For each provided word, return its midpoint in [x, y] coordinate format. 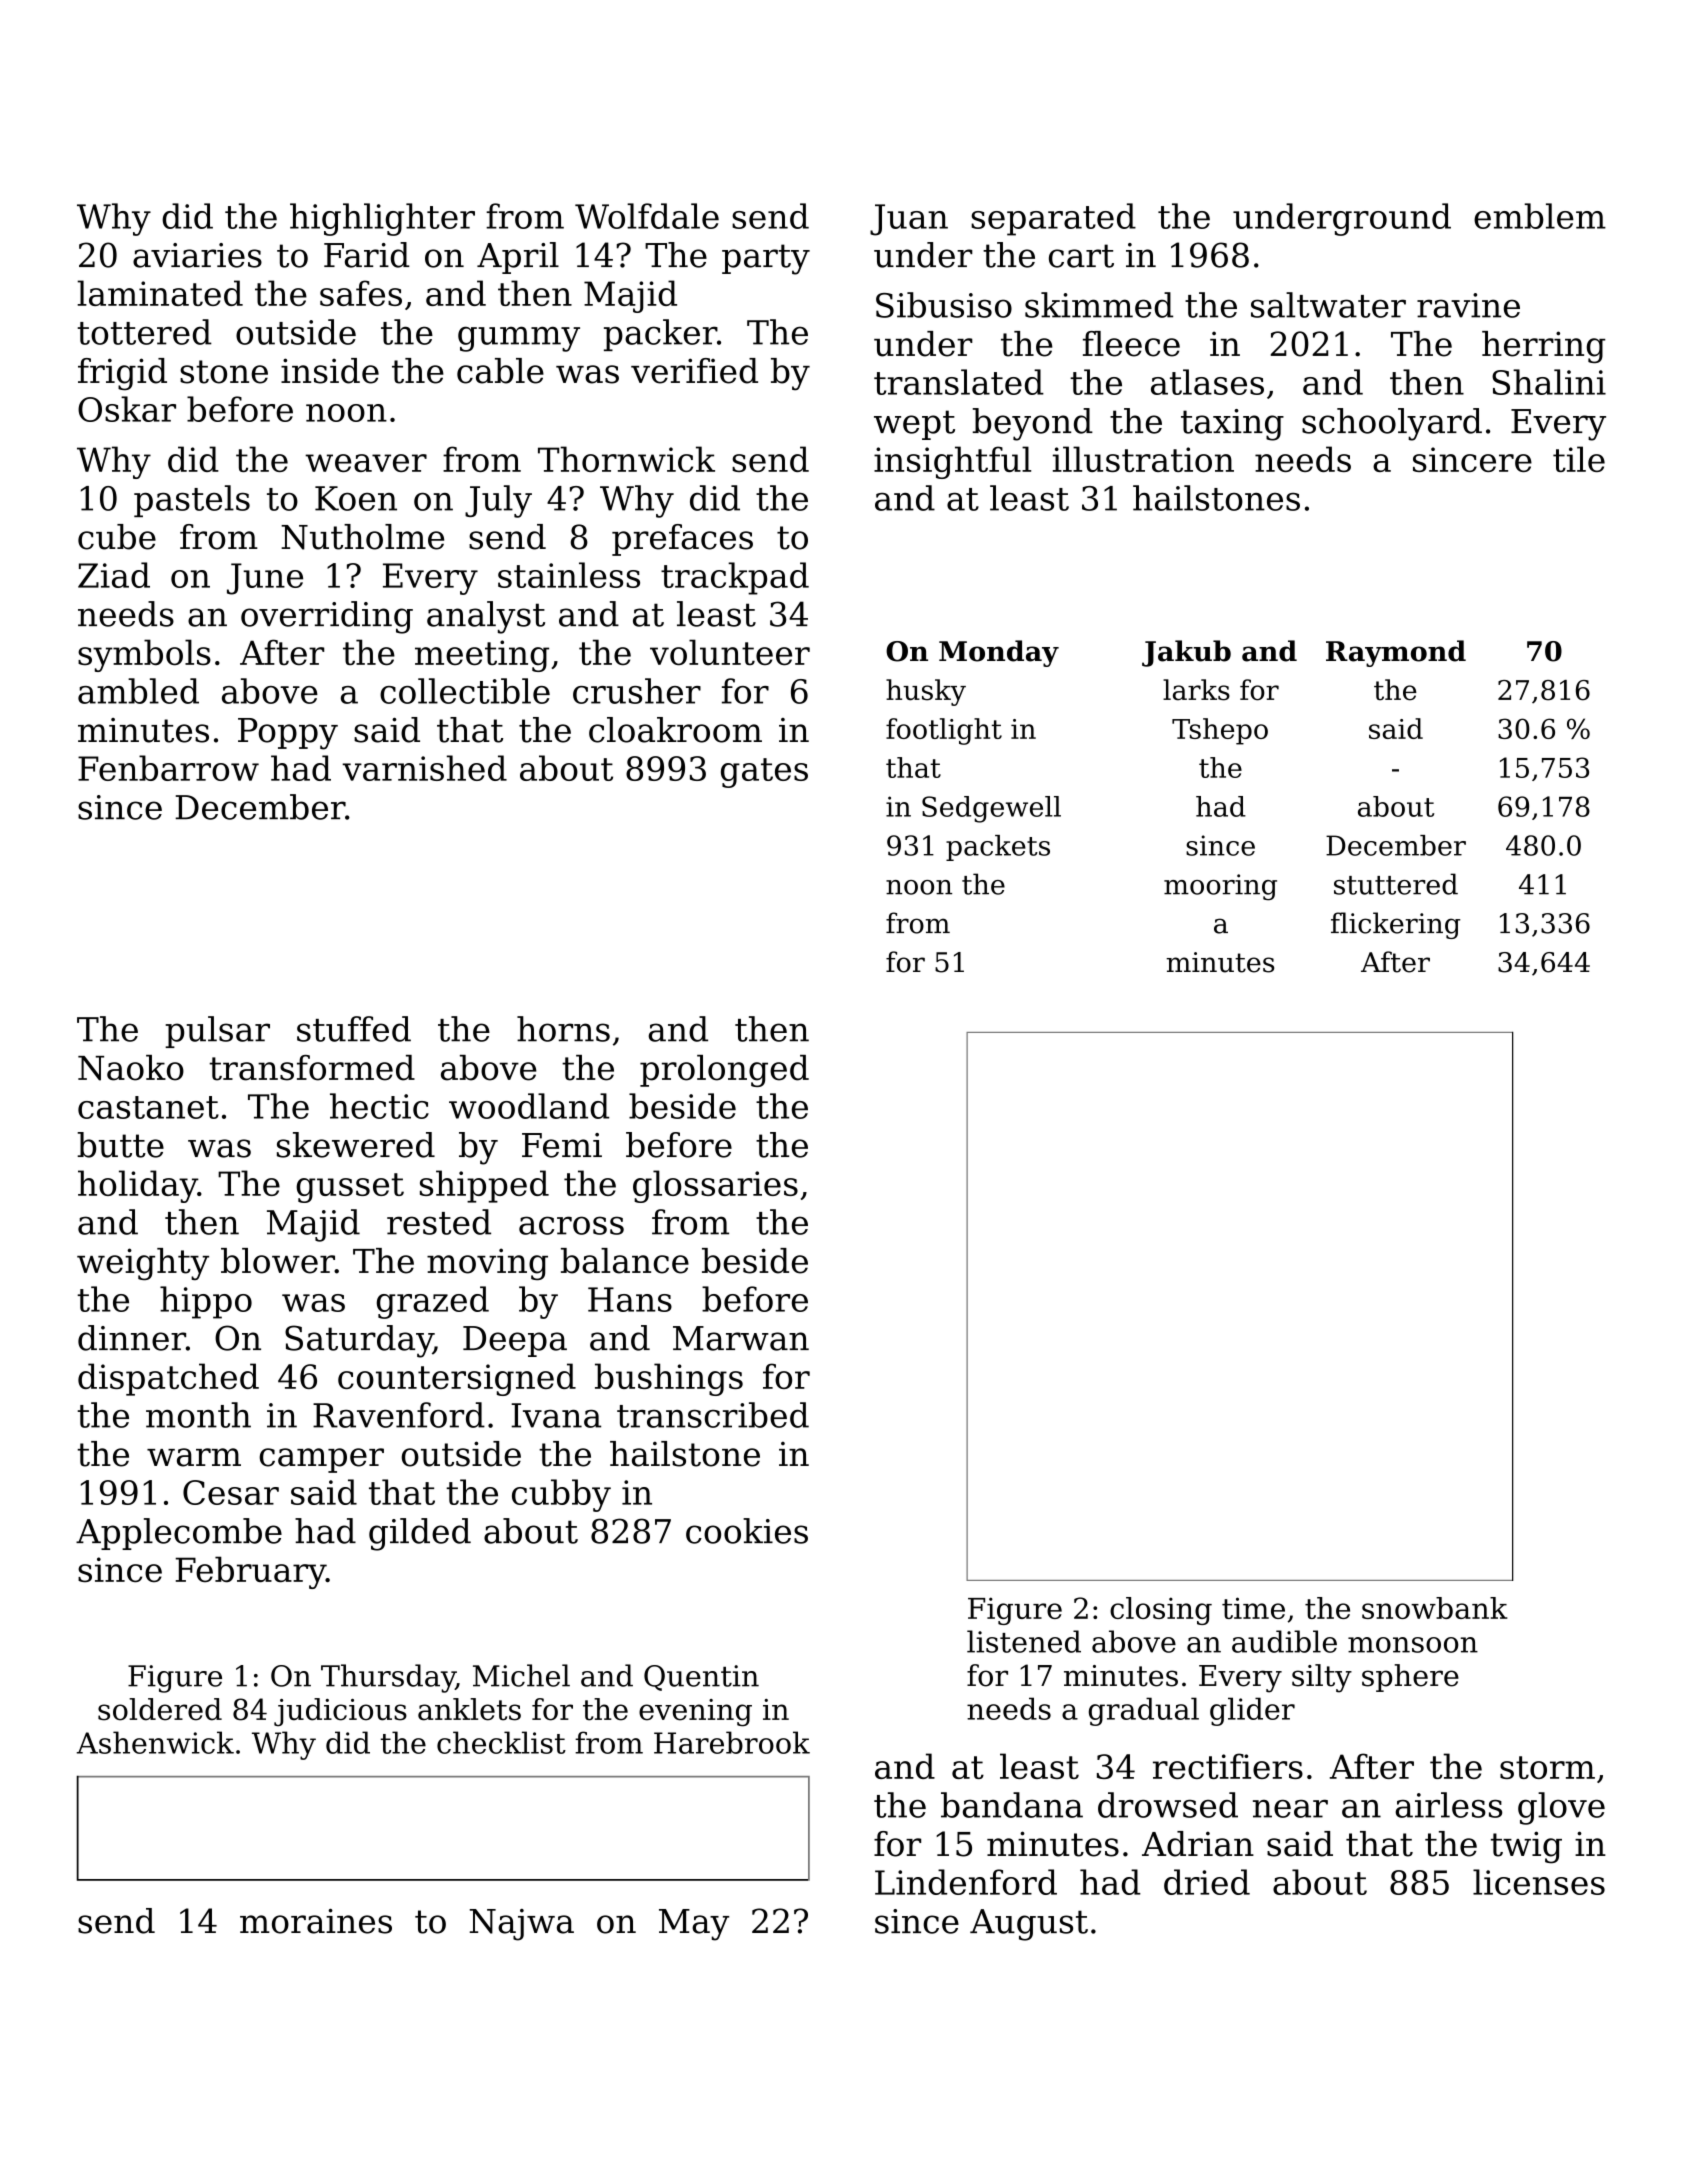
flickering [1395, 925]
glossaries [715, 1186]
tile [1579, 459]
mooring [1220, 887]
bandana [1012, 1805]
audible [1284, 1641]
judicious [340, 1712]
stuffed [354, 1029]
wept [914, 425]
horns [563, 1029]
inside [330, 371]
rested [439, 1222]
